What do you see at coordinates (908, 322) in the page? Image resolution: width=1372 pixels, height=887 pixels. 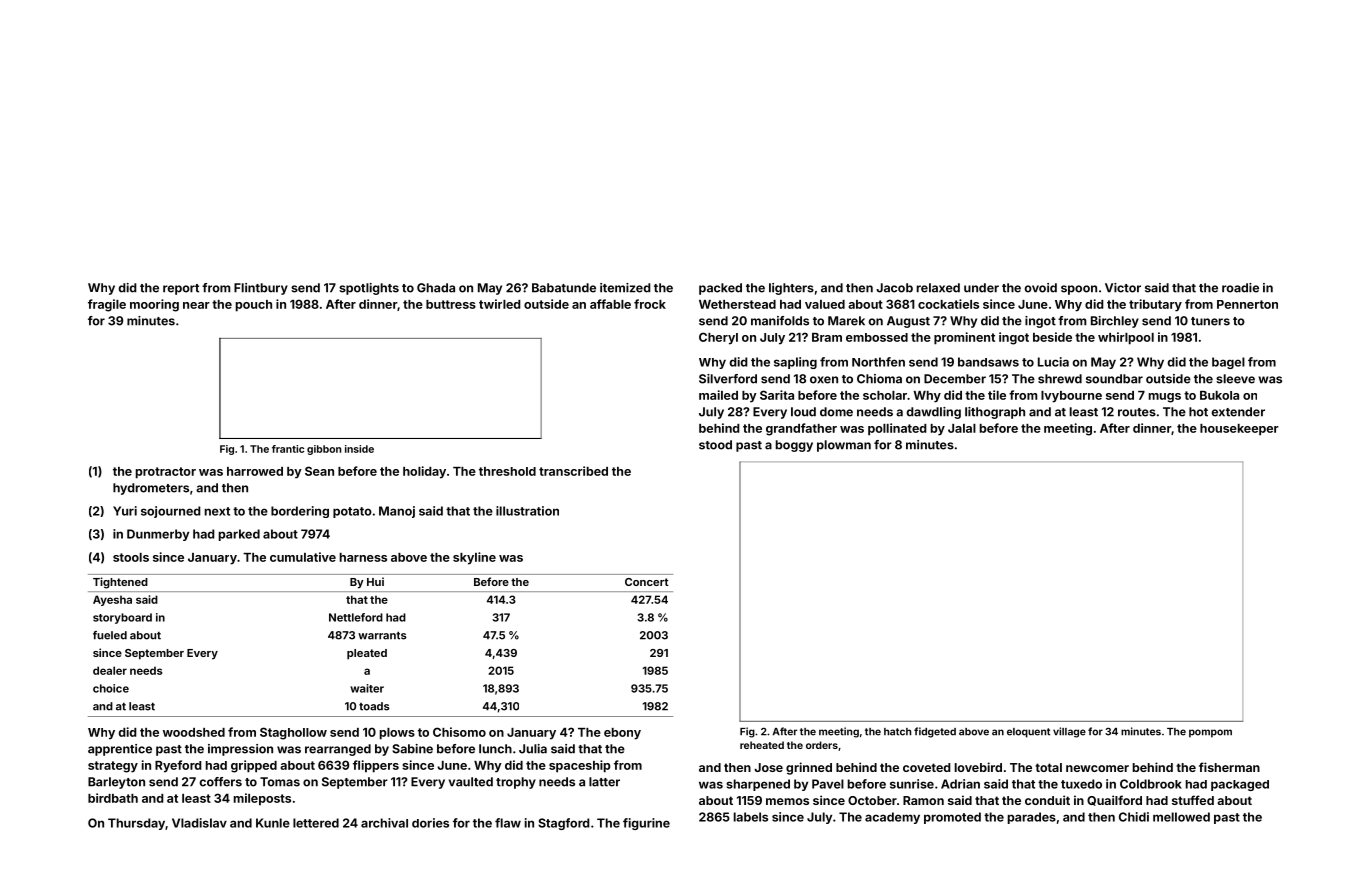 I see `August` at bounding box center [908, 322].
